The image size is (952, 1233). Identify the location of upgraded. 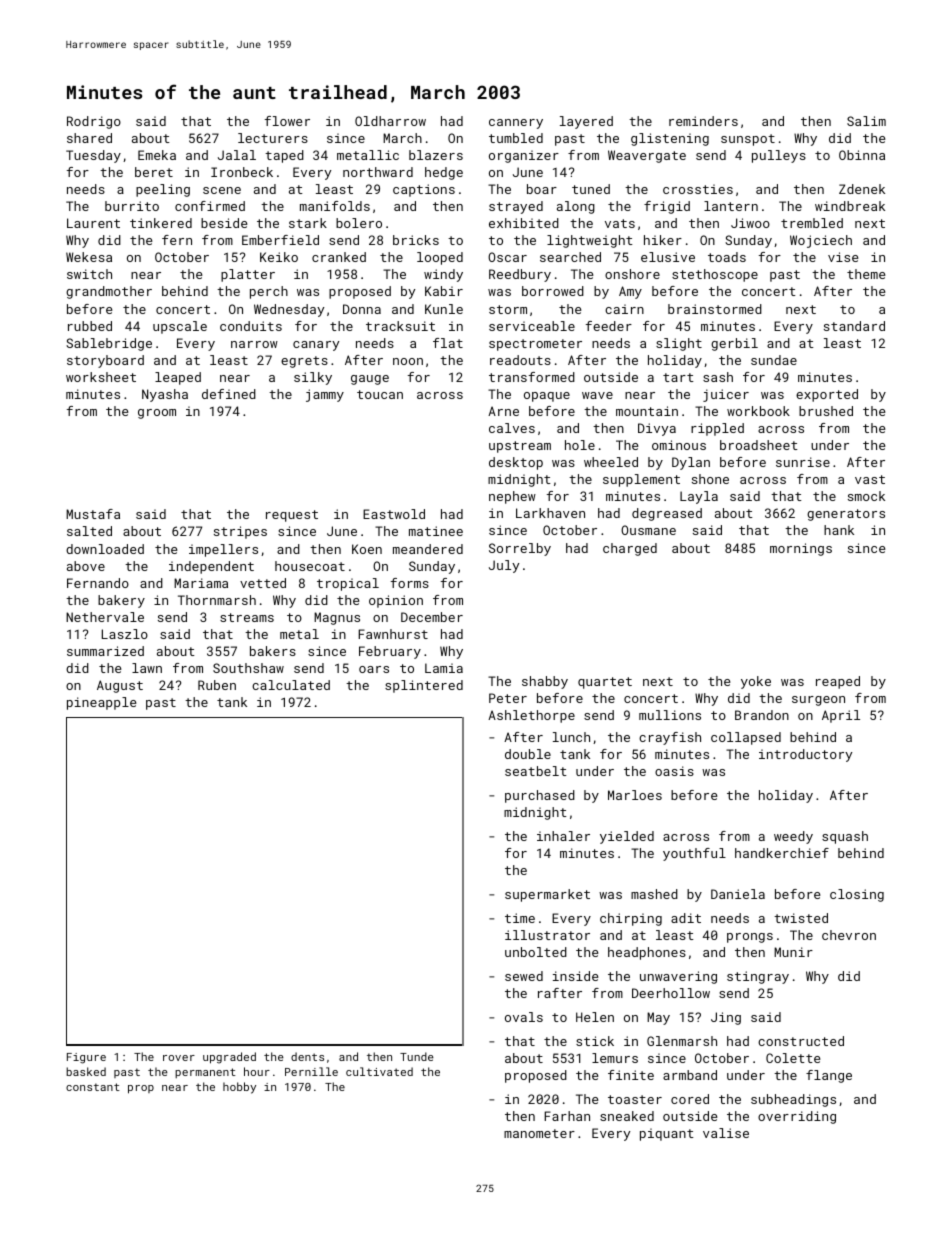
(229, 1058).
